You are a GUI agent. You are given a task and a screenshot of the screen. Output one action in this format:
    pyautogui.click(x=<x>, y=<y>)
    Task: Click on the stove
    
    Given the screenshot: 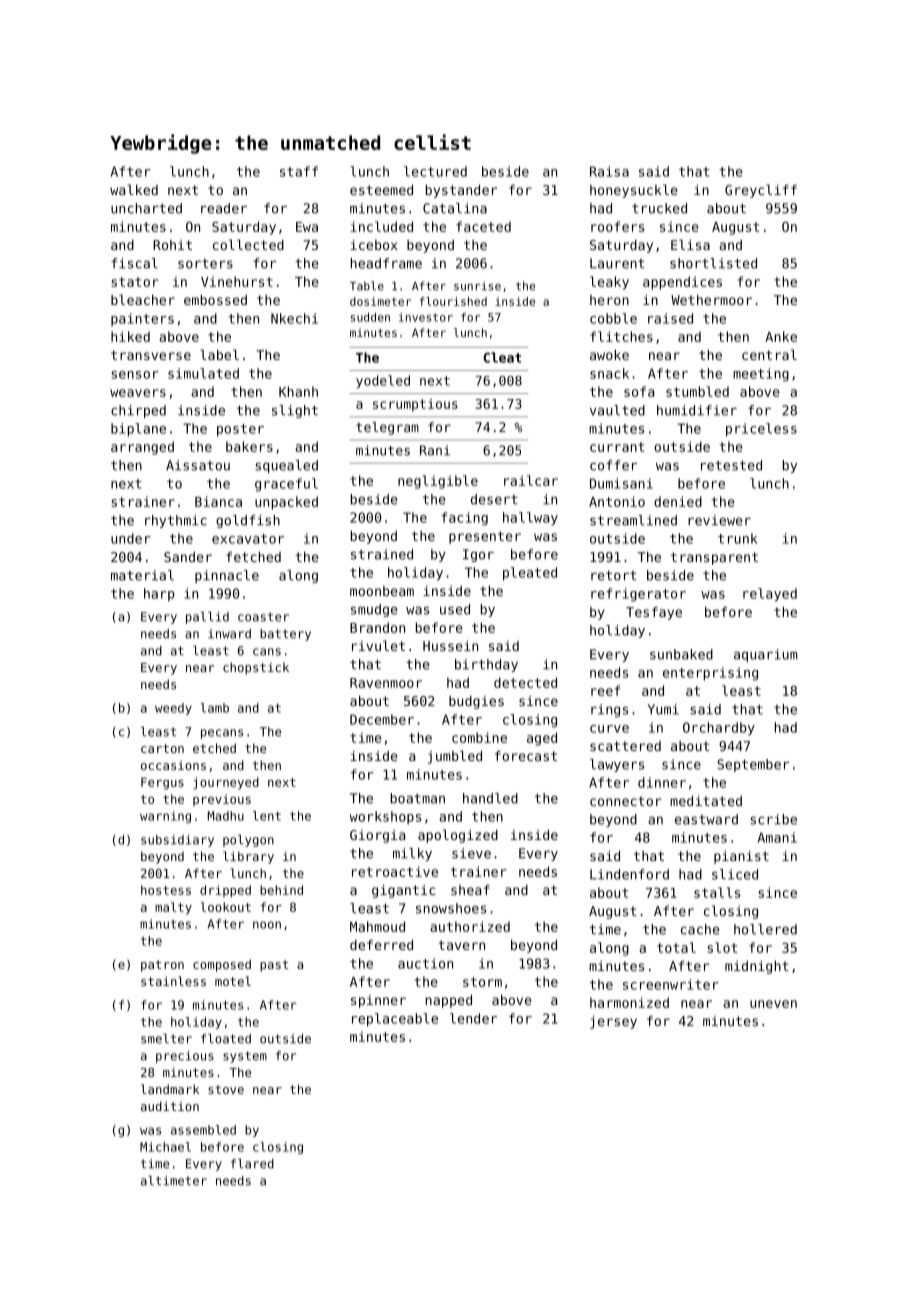 What is the action you would take?
    pyautogui.click(x=226, y=1089)
